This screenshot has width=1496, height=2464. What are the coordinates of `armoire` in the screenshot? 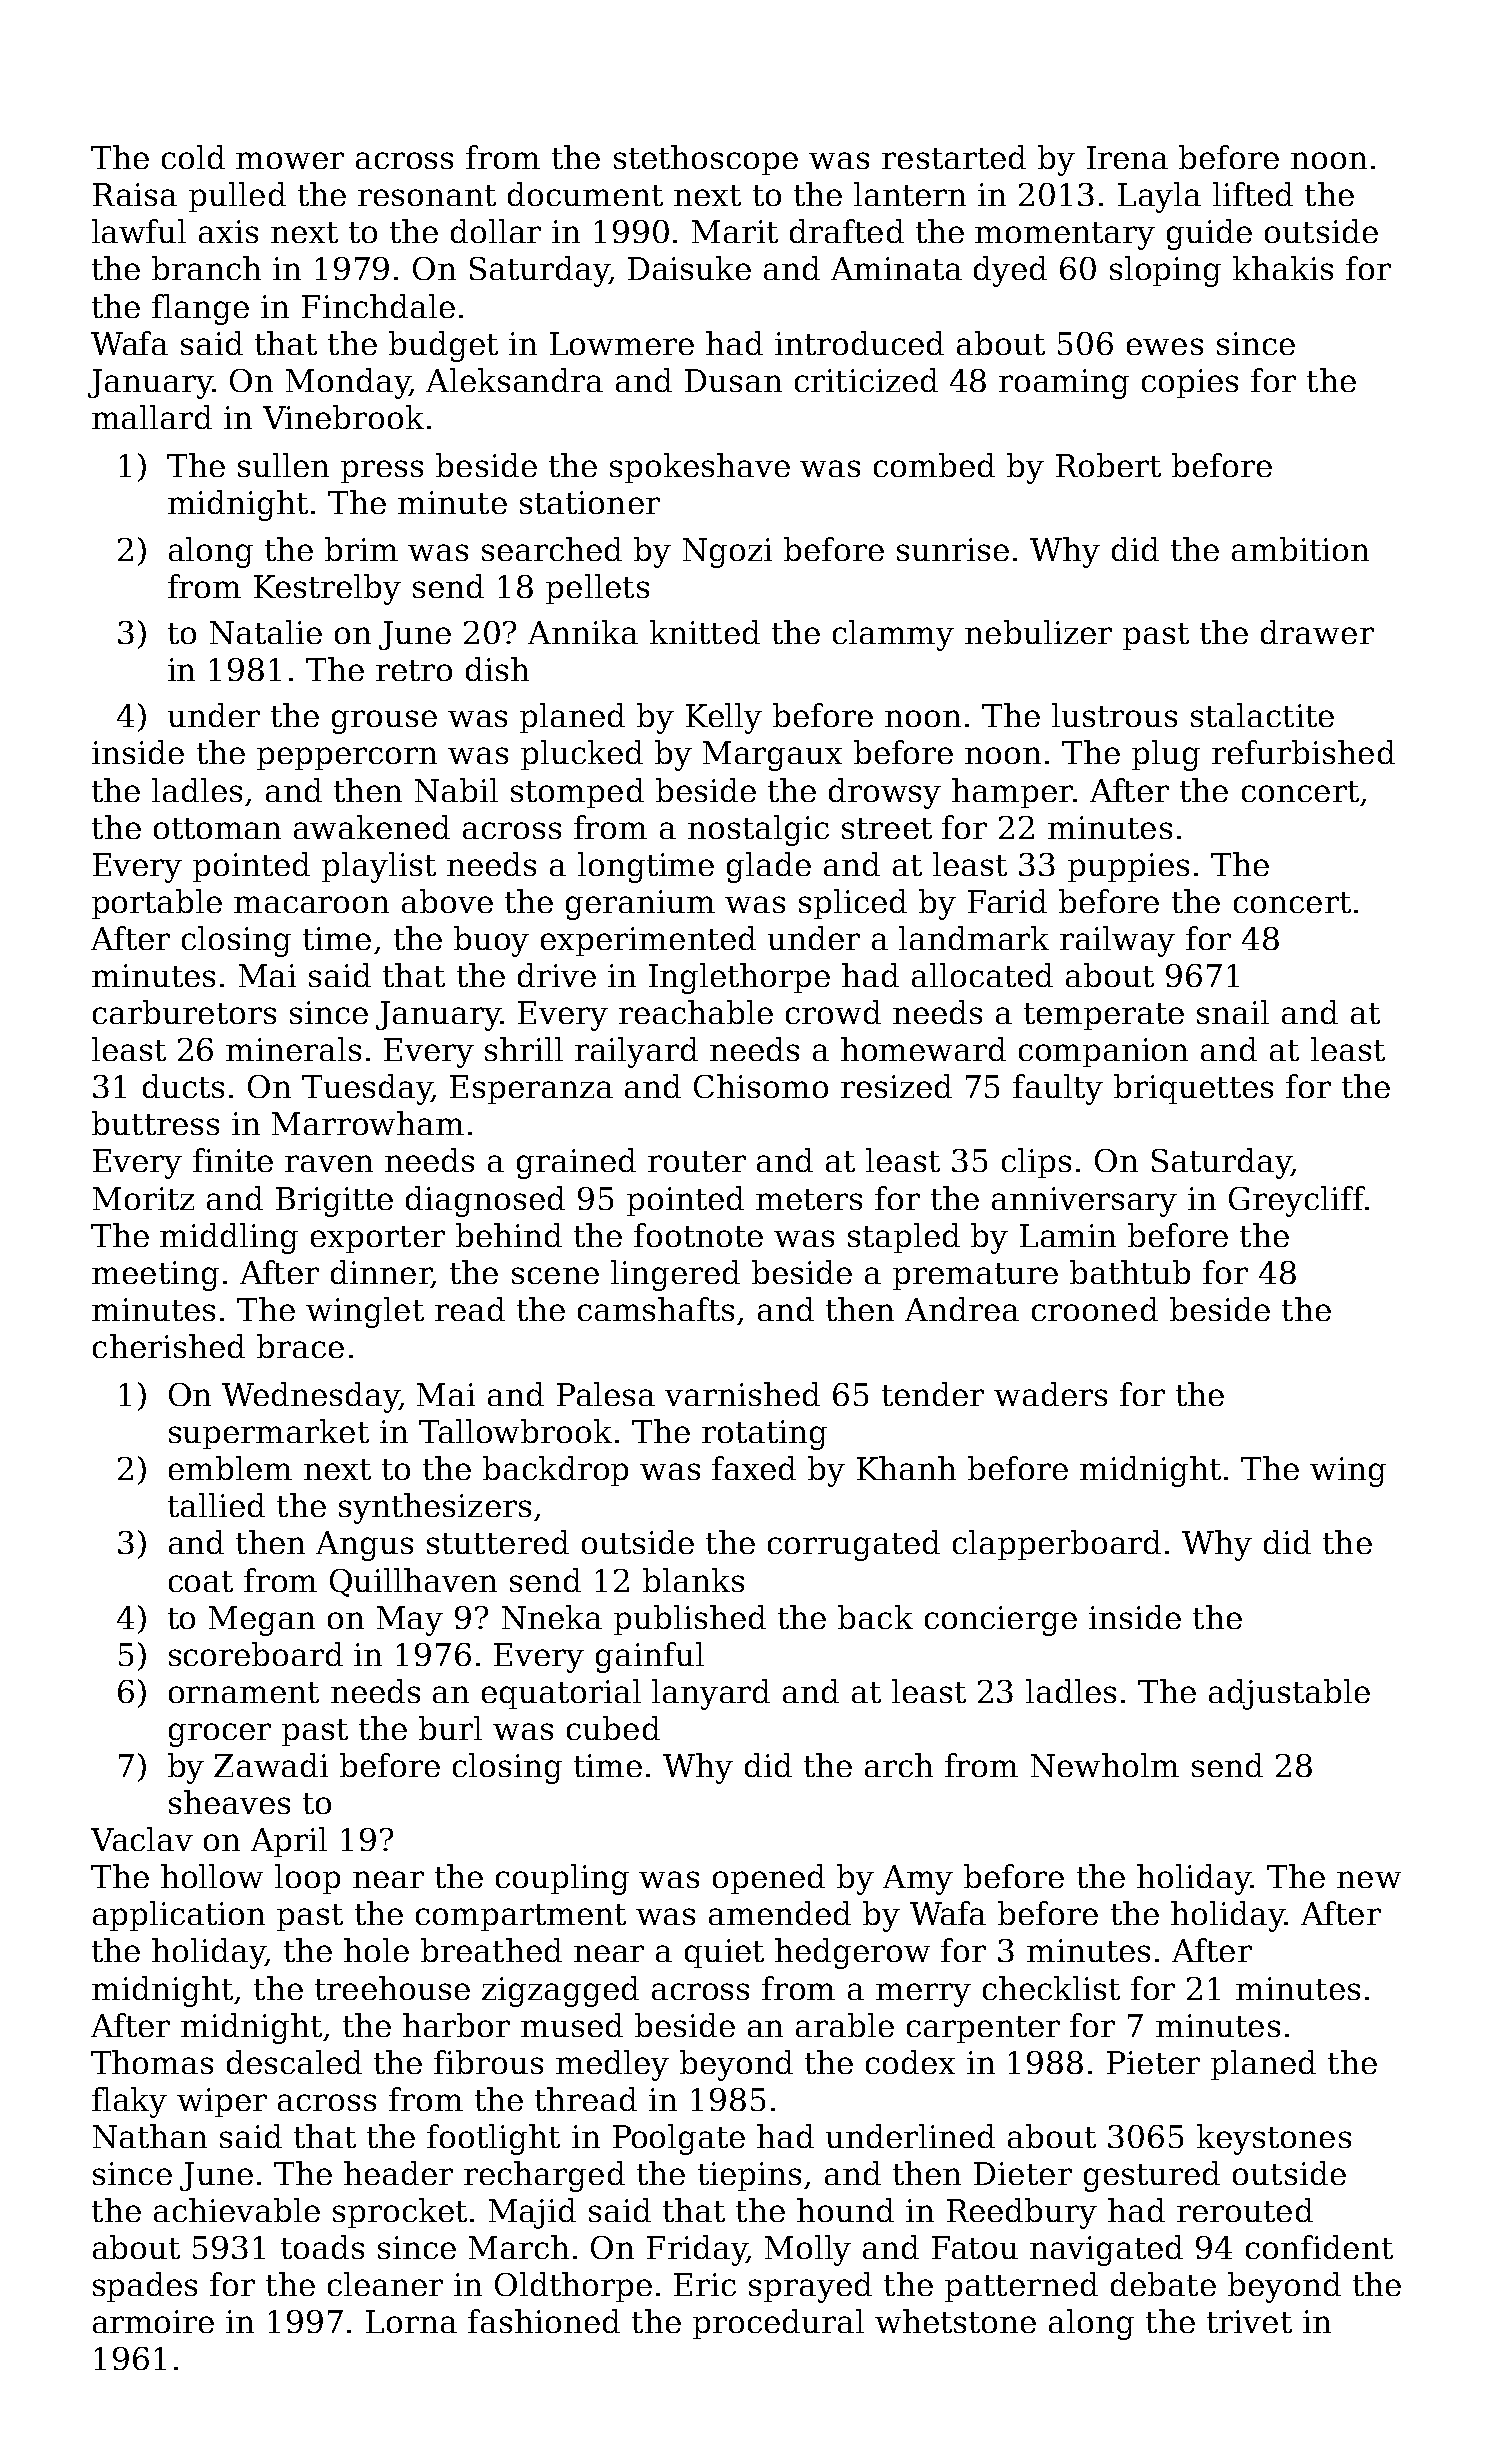 It's located at (153, 2321).
